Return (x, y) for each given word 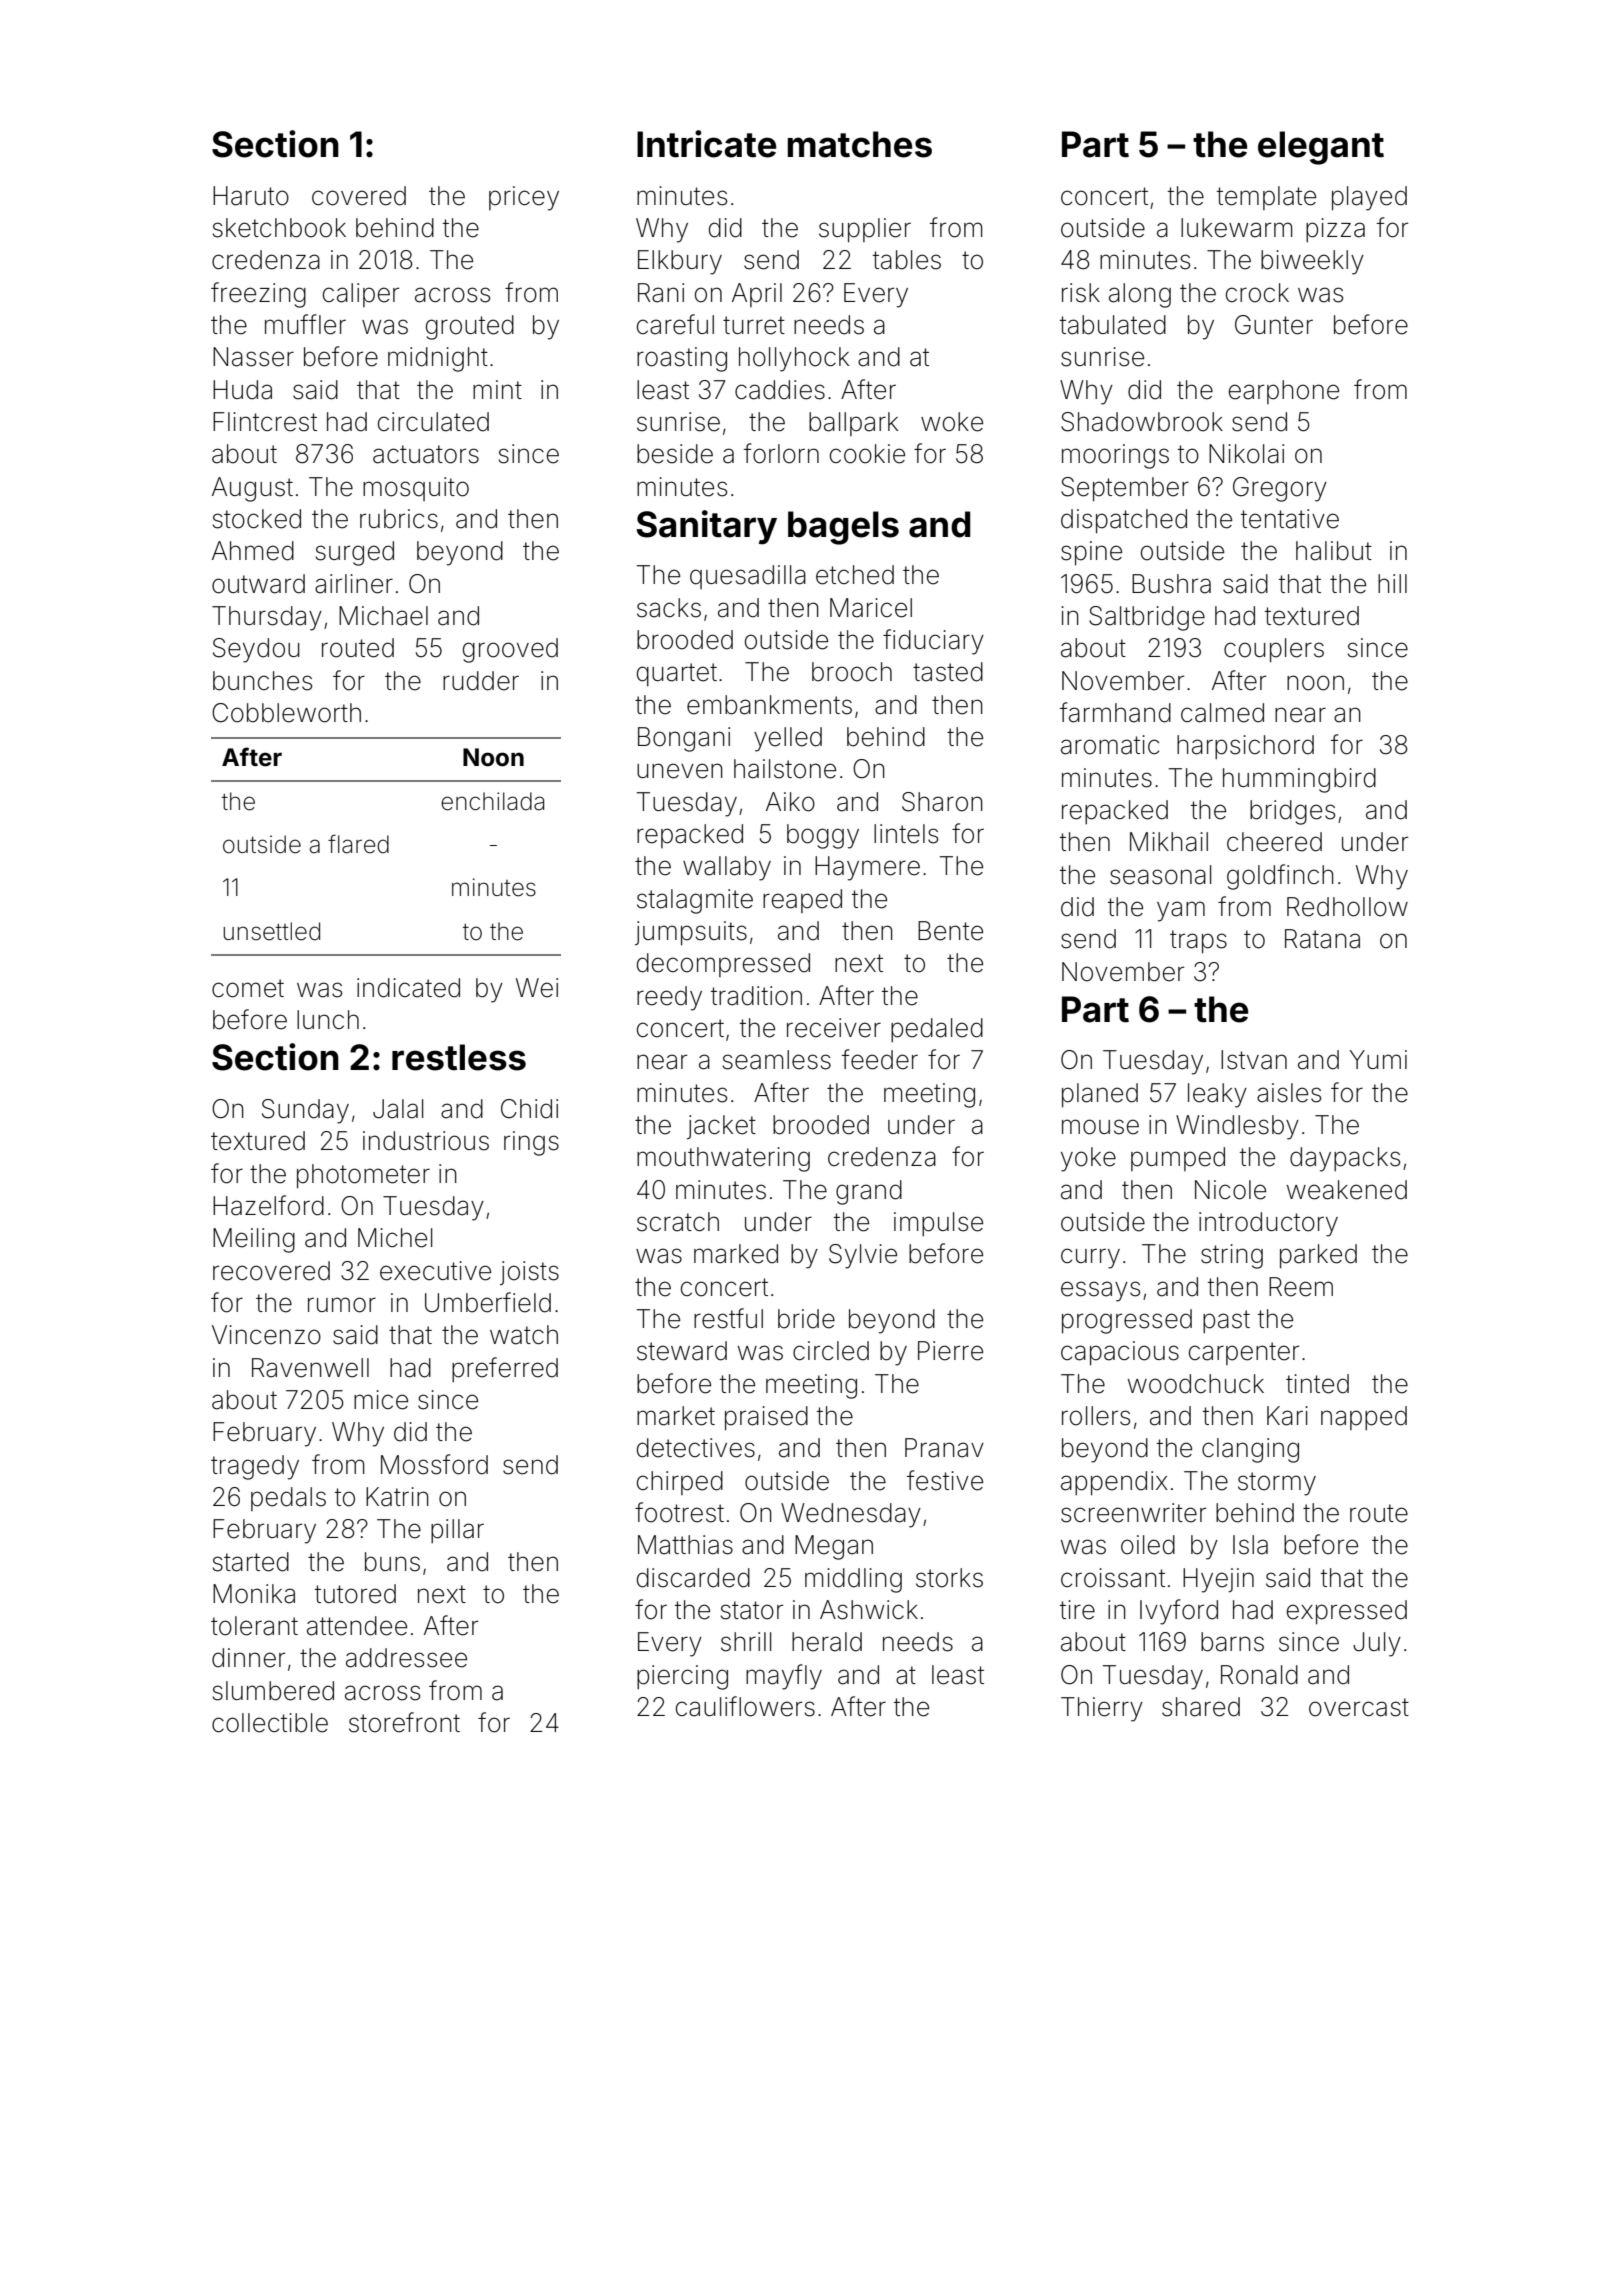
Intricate (706, 144)
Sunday (305, 1111)
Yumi (1378, 1059)
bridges (1292, 812)
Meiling (254, 1240)
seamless (777, 1060)
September (1125, 489)
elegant (1321, 148)
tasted (948, 672)
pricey (524, 198)
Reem (1301, 1287)
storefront (404, 1722)
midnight (438, 359)
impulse (938, 1224)
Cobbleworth (286, 713)
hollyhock (794, 359)
